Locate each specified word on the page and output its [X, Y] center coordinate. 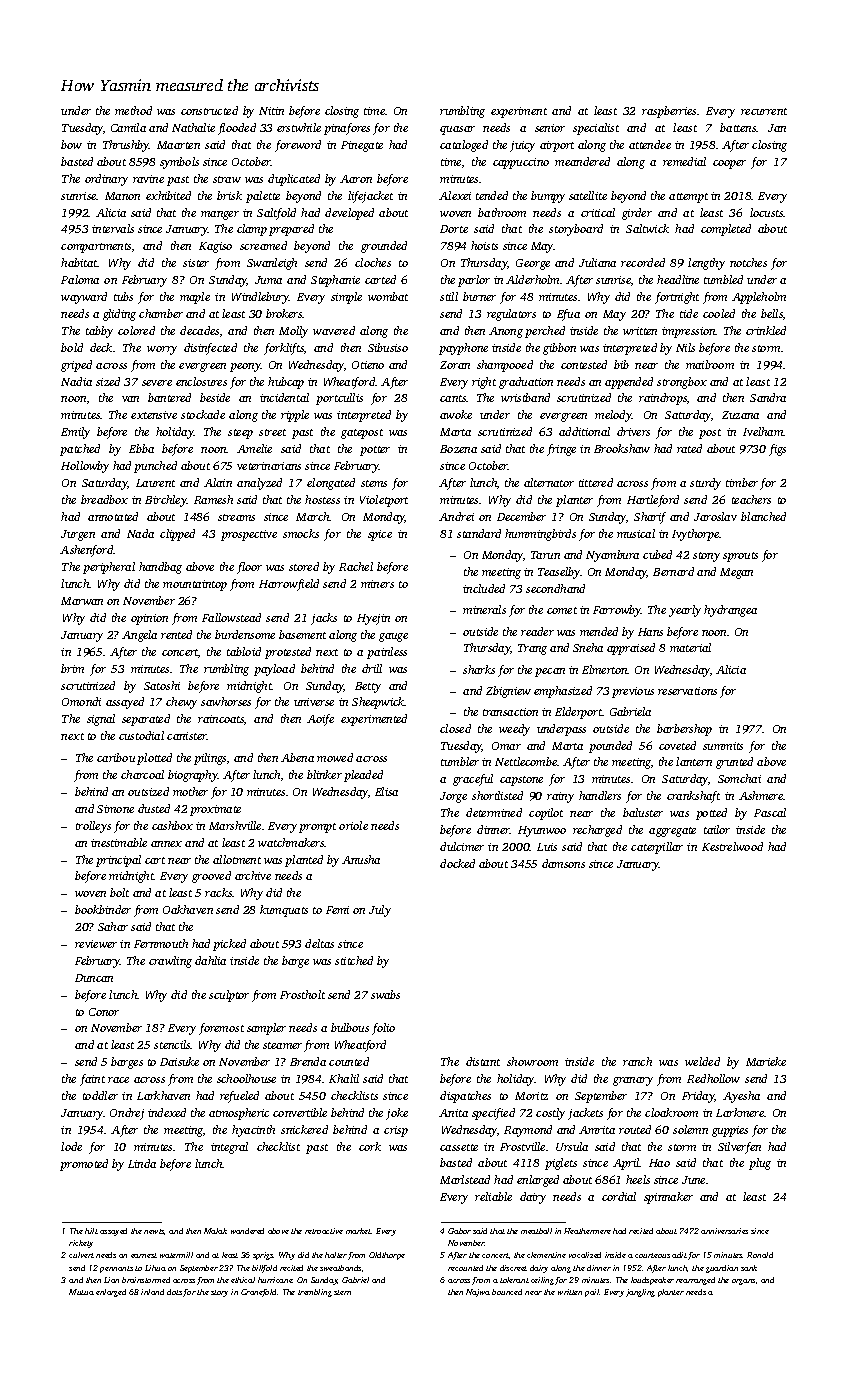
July [380, 911]
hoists [484, 245]
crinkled [766, 330]
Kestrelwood [732, 846]
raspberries [669, 112]
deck [101, 347]
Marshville [235, 825]
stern [342, 1292]
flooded [237, 129]
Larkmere [740, 1112]
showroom [532, 1061]
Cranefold [258, 1293]
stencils [172, 1044]
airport [557, 146]
